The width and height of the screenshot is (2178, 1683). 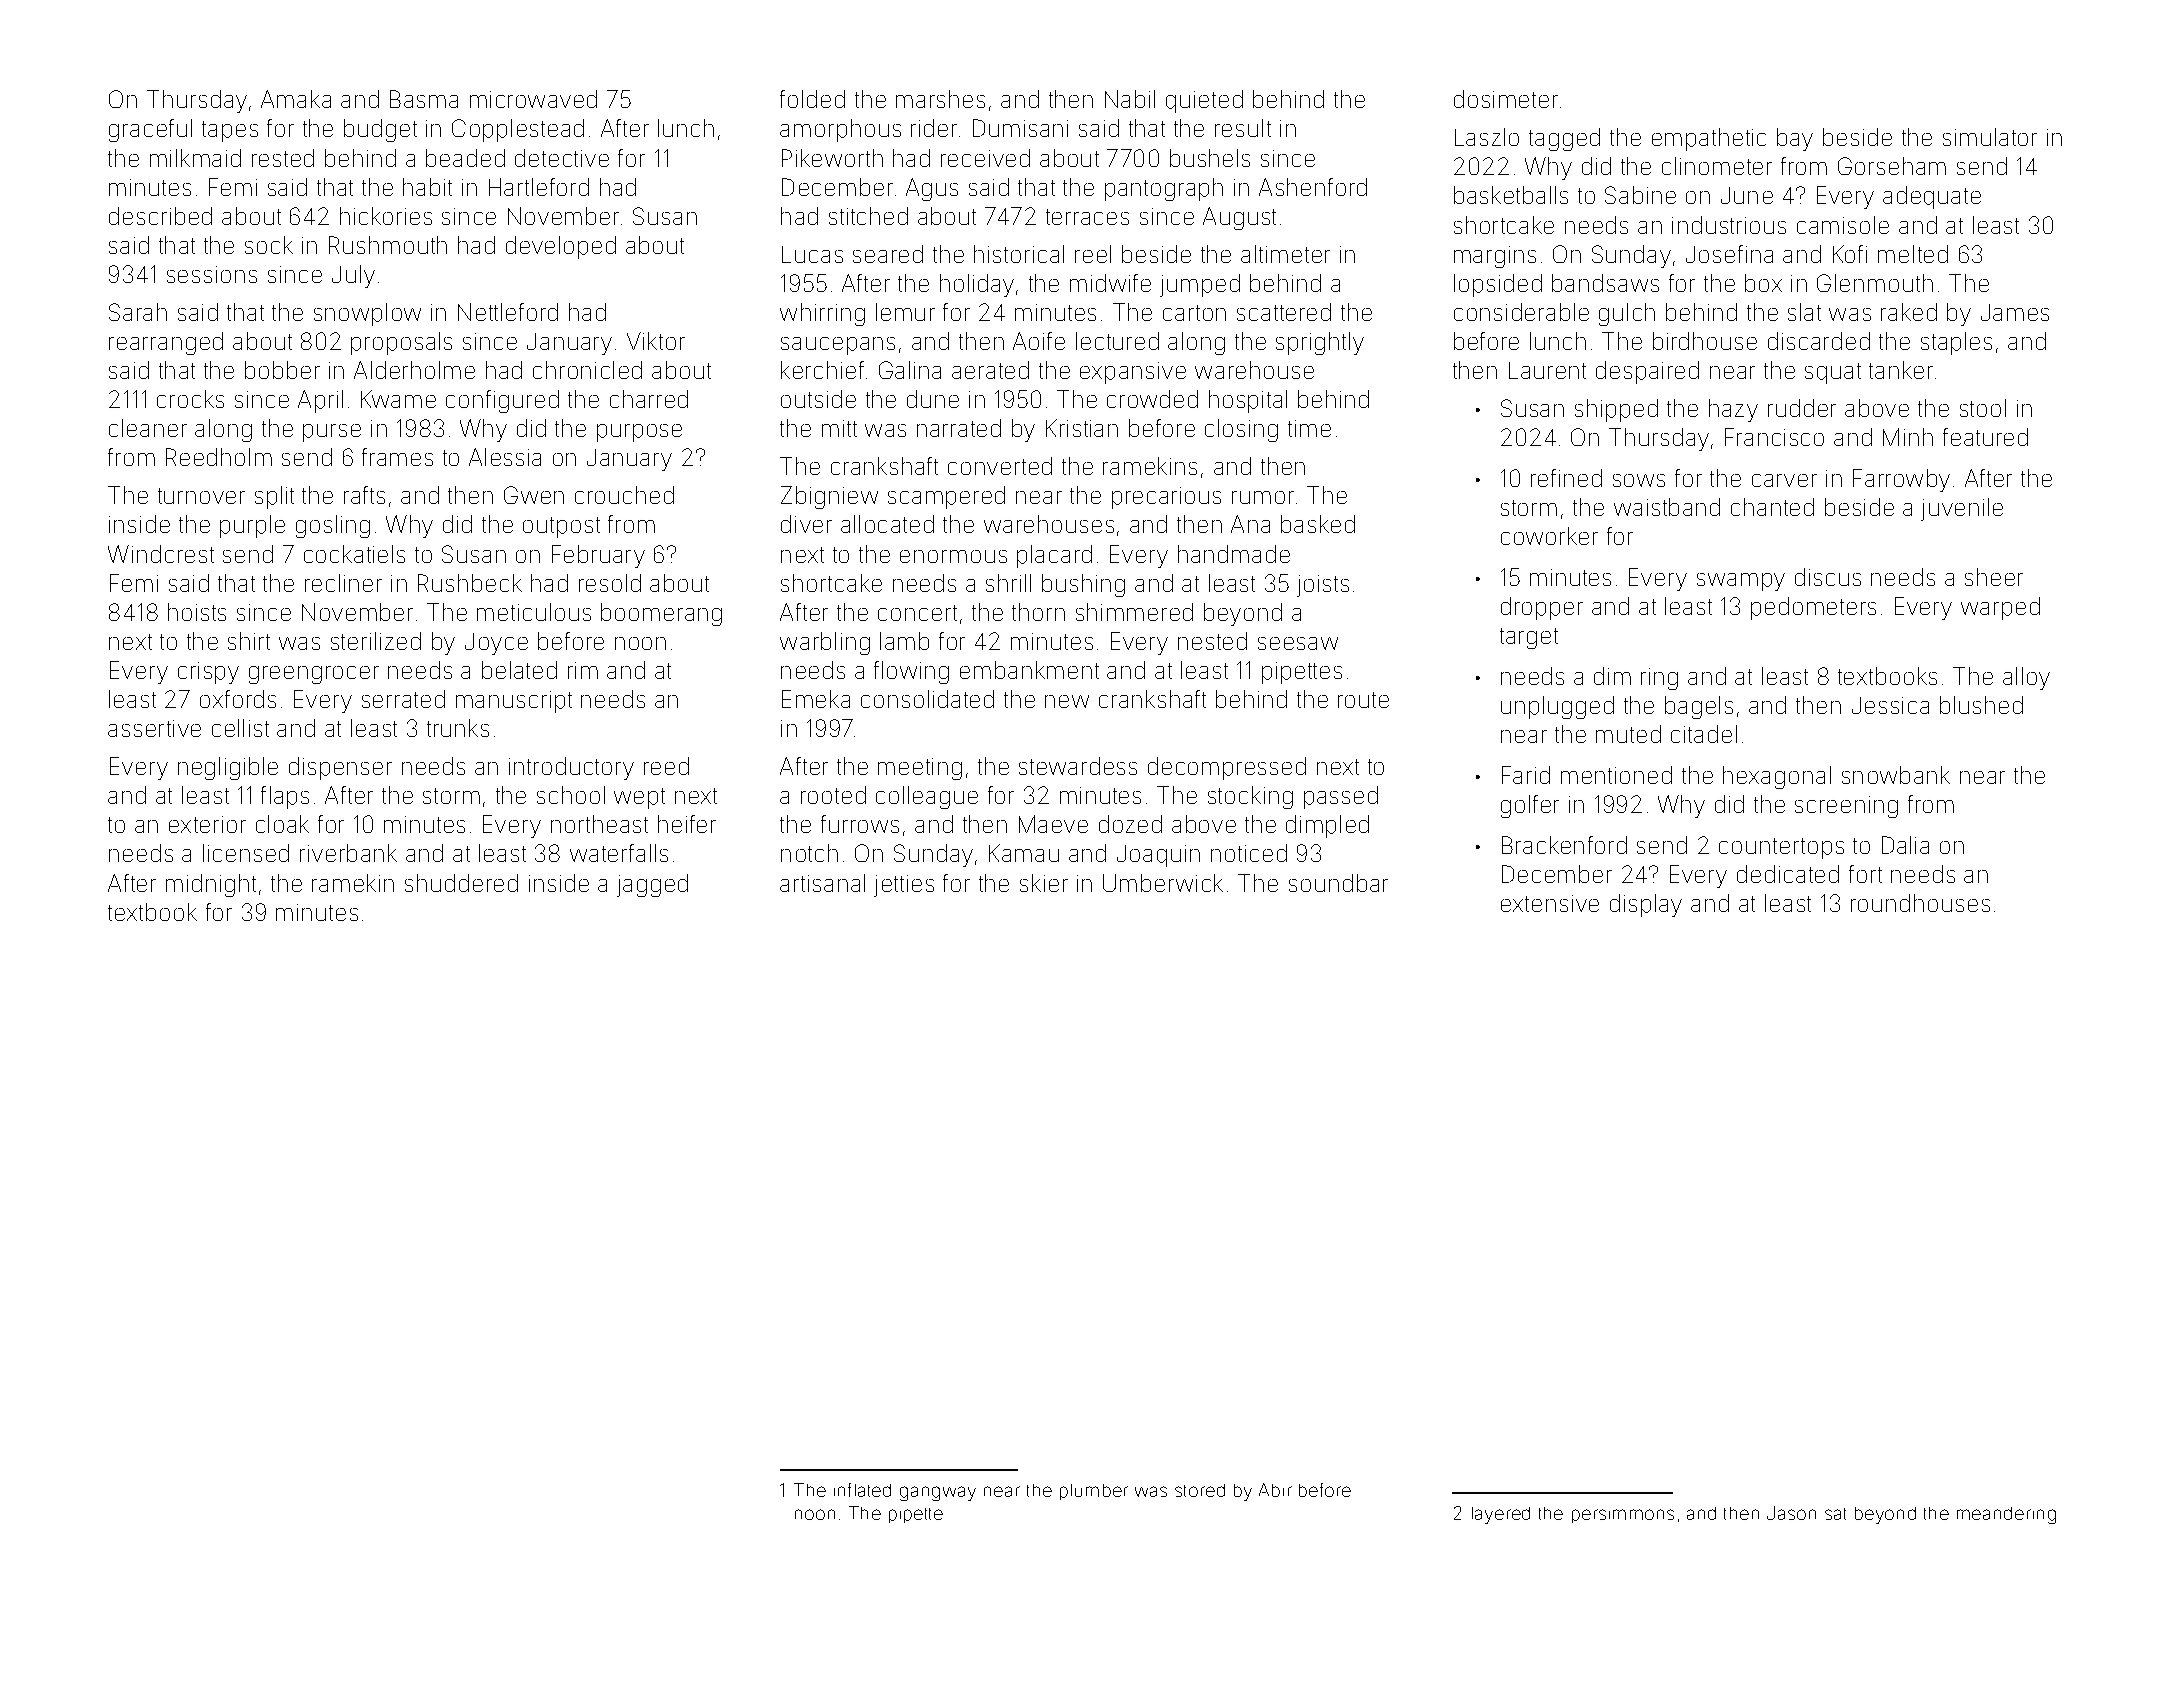 What do you see at coordinates (296, 99) in the screenshot?
I see `Amaka` at bounding box center [296, 99].
